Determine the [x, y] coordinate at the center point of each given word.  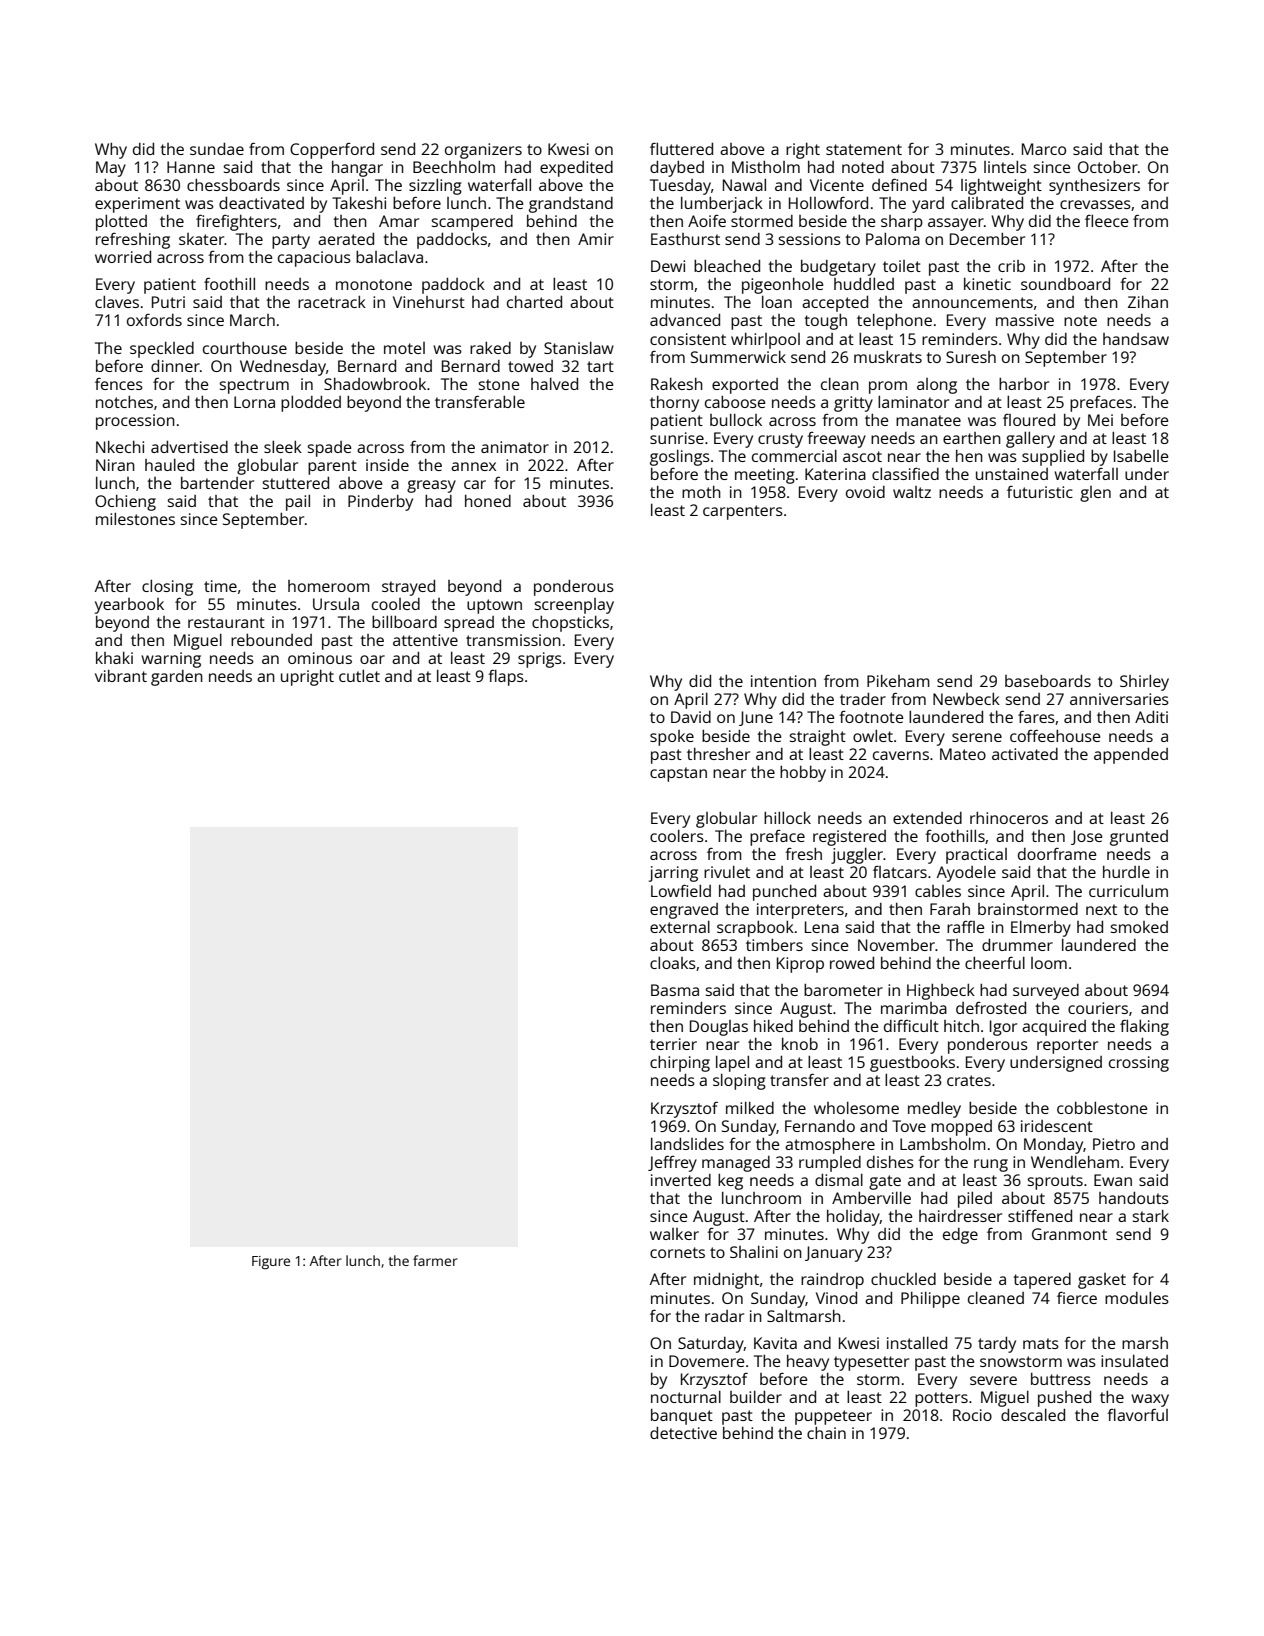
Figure [271, 1263]
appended [1131, 756]
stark [1151, 1216]
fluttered [681, 149]
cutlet [359, 676]
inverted [681, 1180]
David [691, 717]
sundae [217, 149]
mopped [961, 1128]
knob [800, 1044]
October [1108, 167]
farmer [435, 1260]
